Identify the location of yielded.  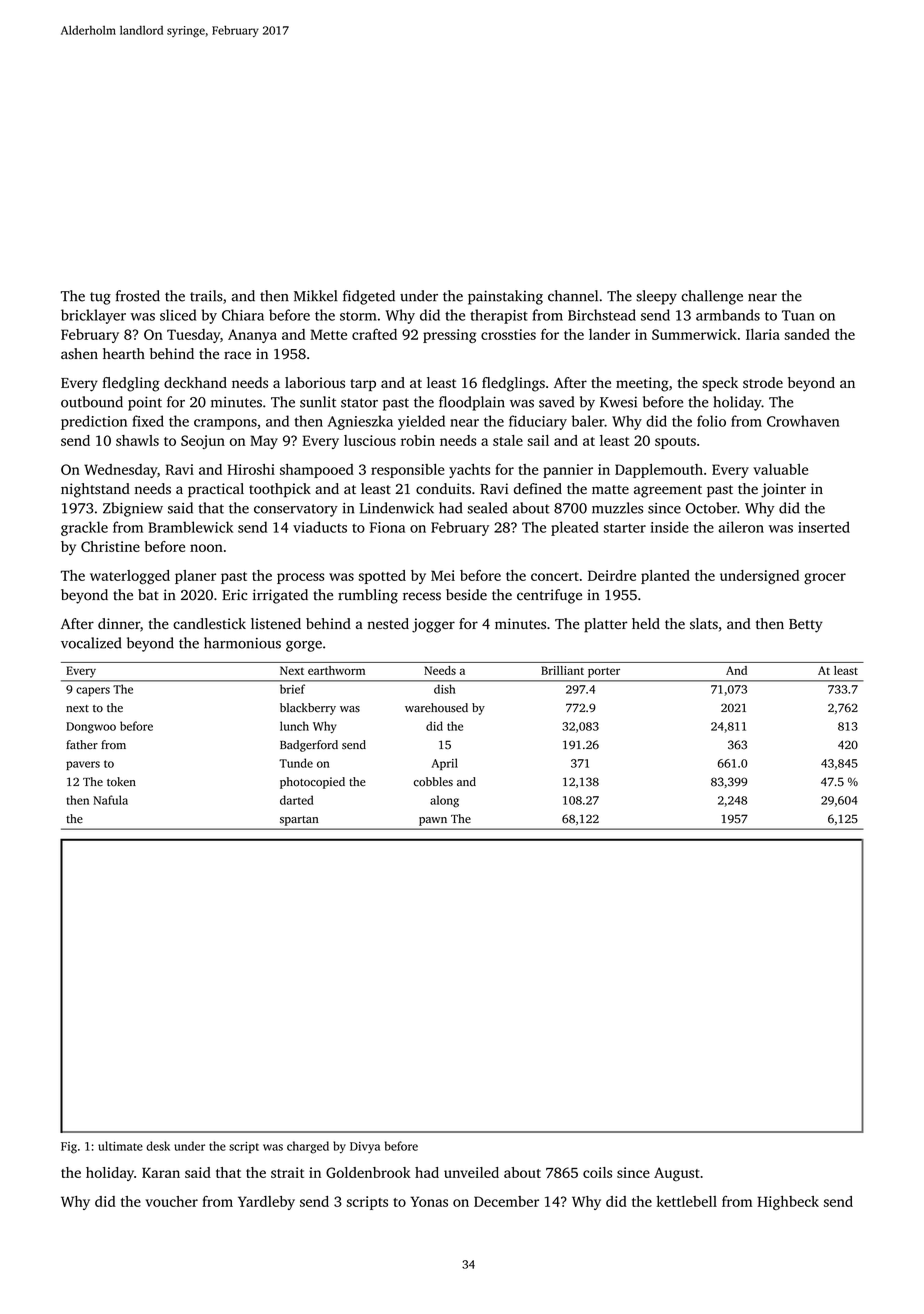
(421, 422).
